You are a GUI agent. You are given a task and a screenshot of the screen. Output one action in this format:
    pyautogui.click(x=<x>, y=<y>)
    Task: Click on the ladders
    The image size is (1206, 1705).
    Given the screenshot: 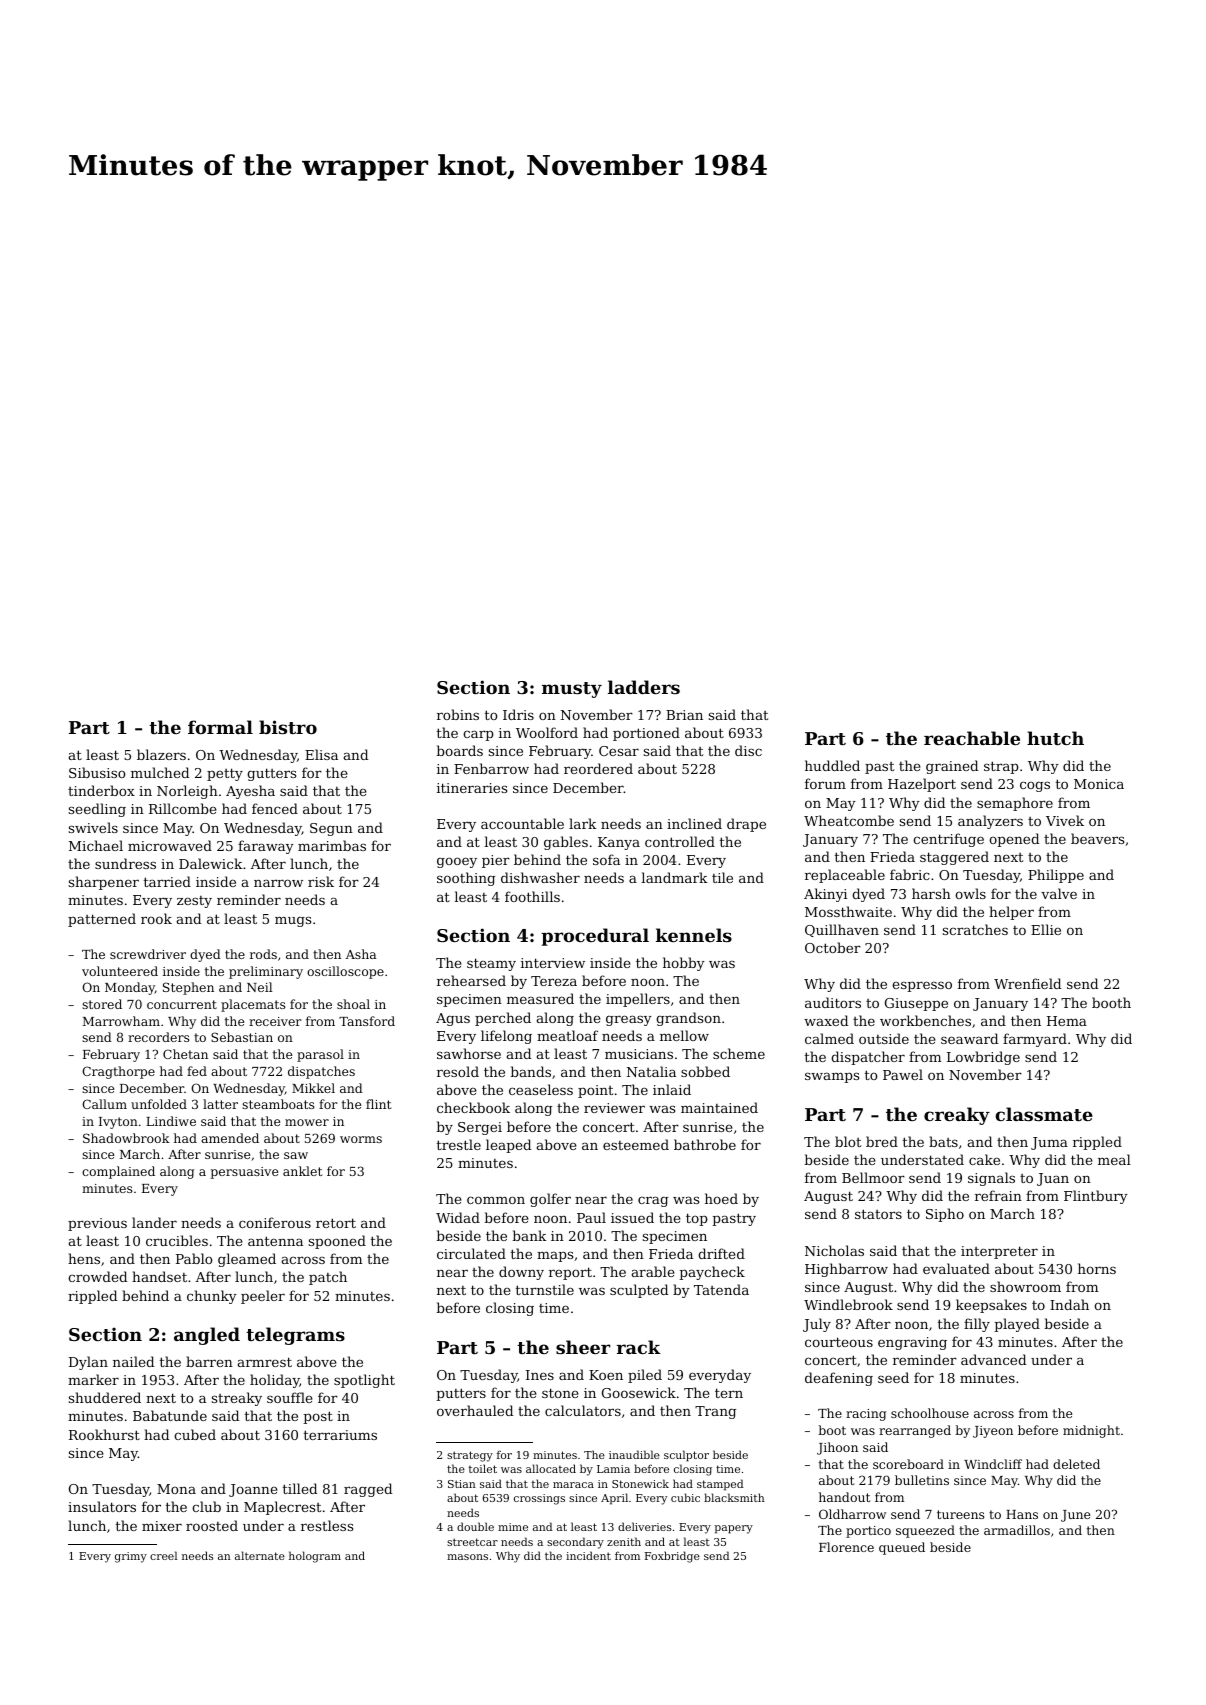 What is the action you would take?
    pyautogui.click(x=644, y=687)
